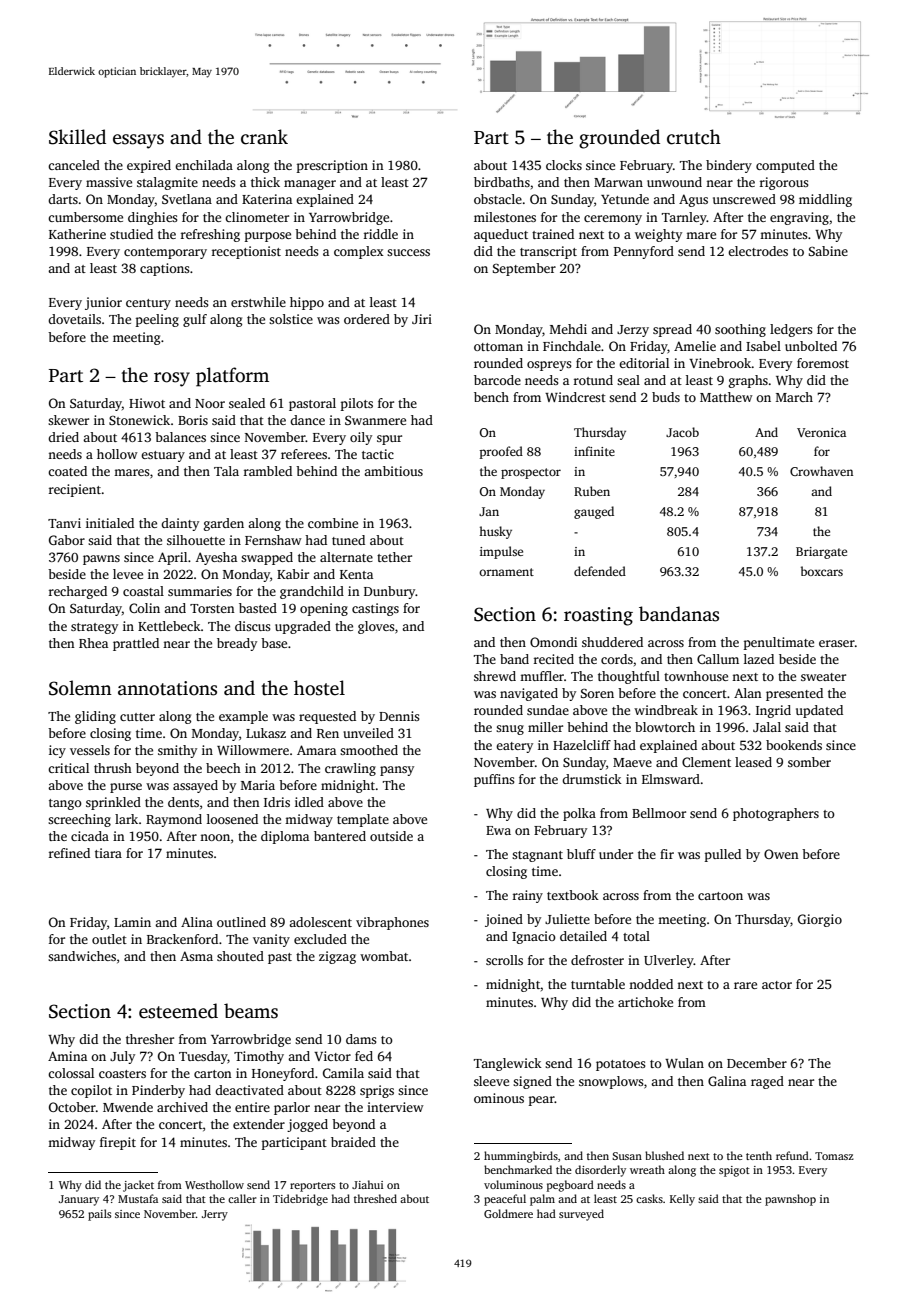  What do you see at coordinates (195, 786) in the document?
I see `assayed` at bounding box center [195, 786].
